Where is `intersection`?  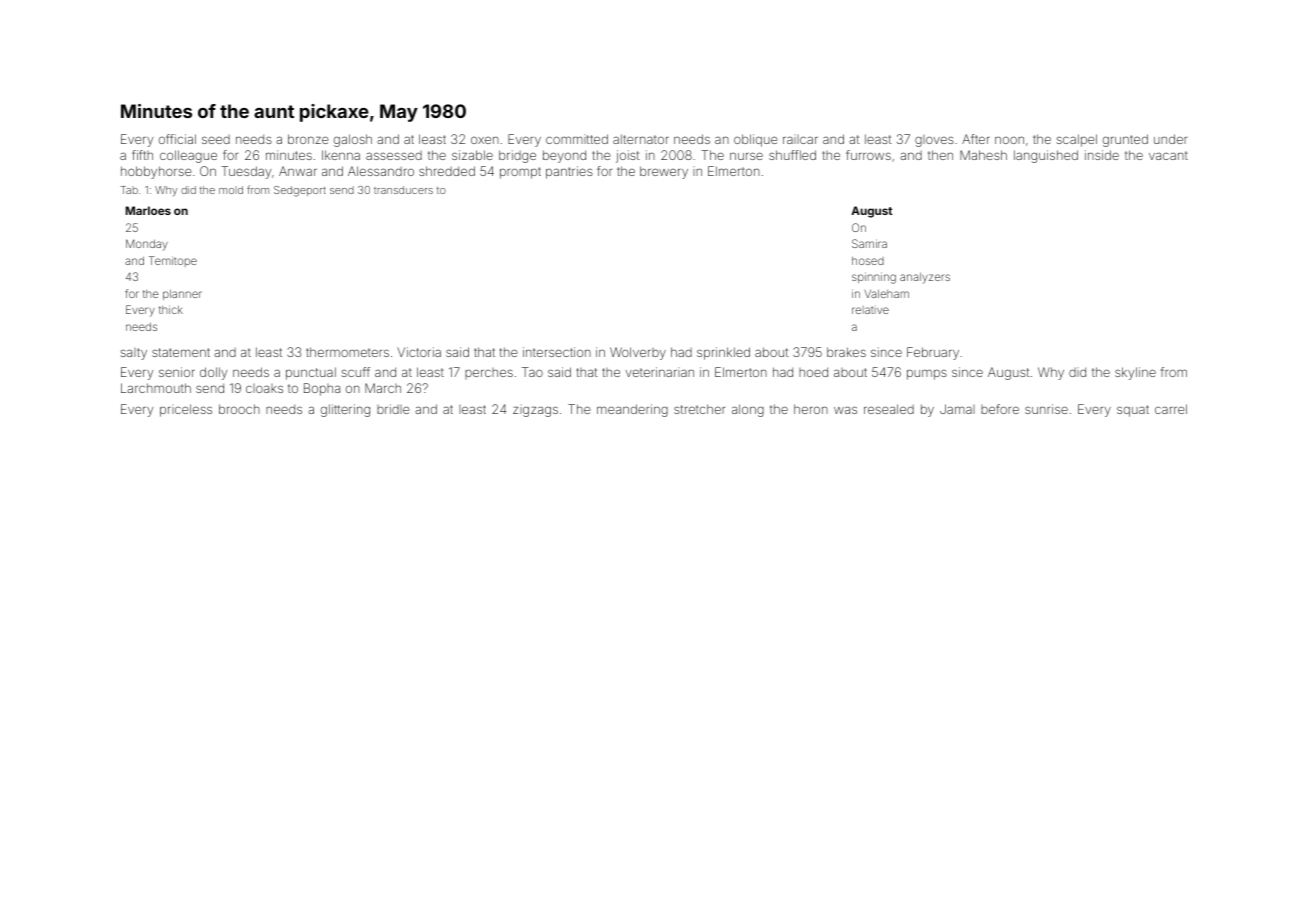
intersection is located at coordinates (557, 352).
